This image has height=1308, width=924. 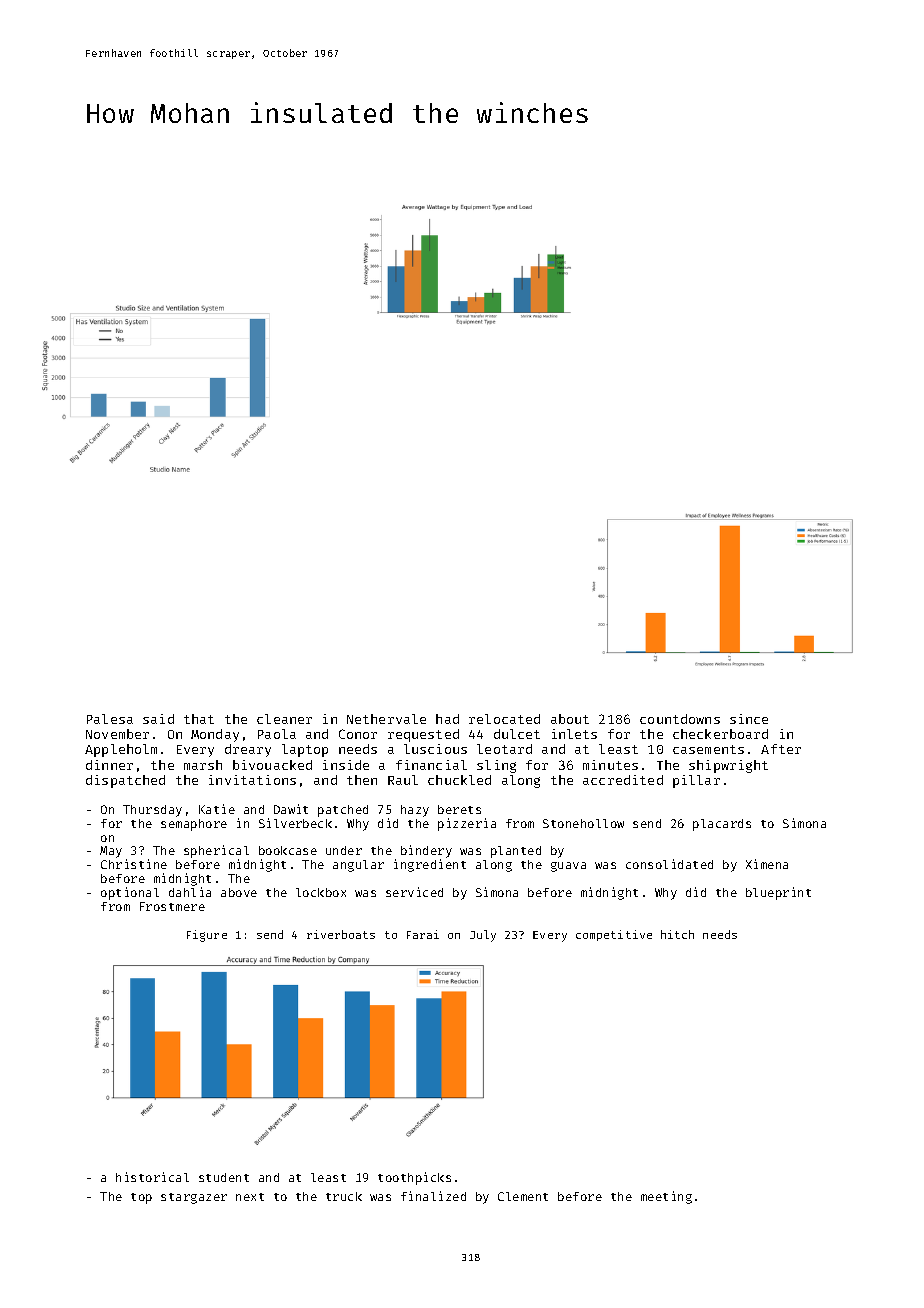 I want to click on historical, so click(x=152, y=1177).
